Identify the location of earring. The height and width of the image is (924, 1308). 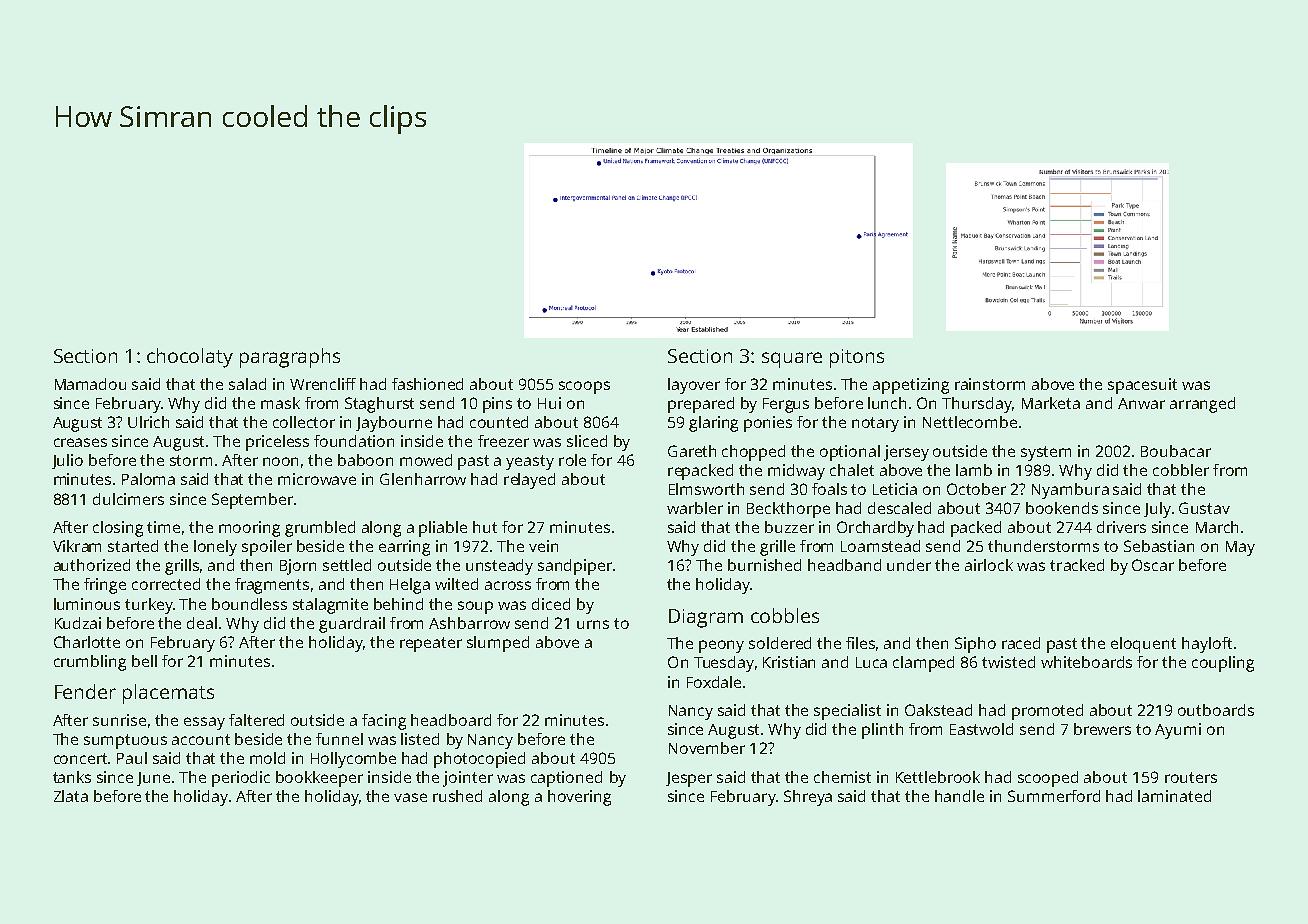
(404, 548).
